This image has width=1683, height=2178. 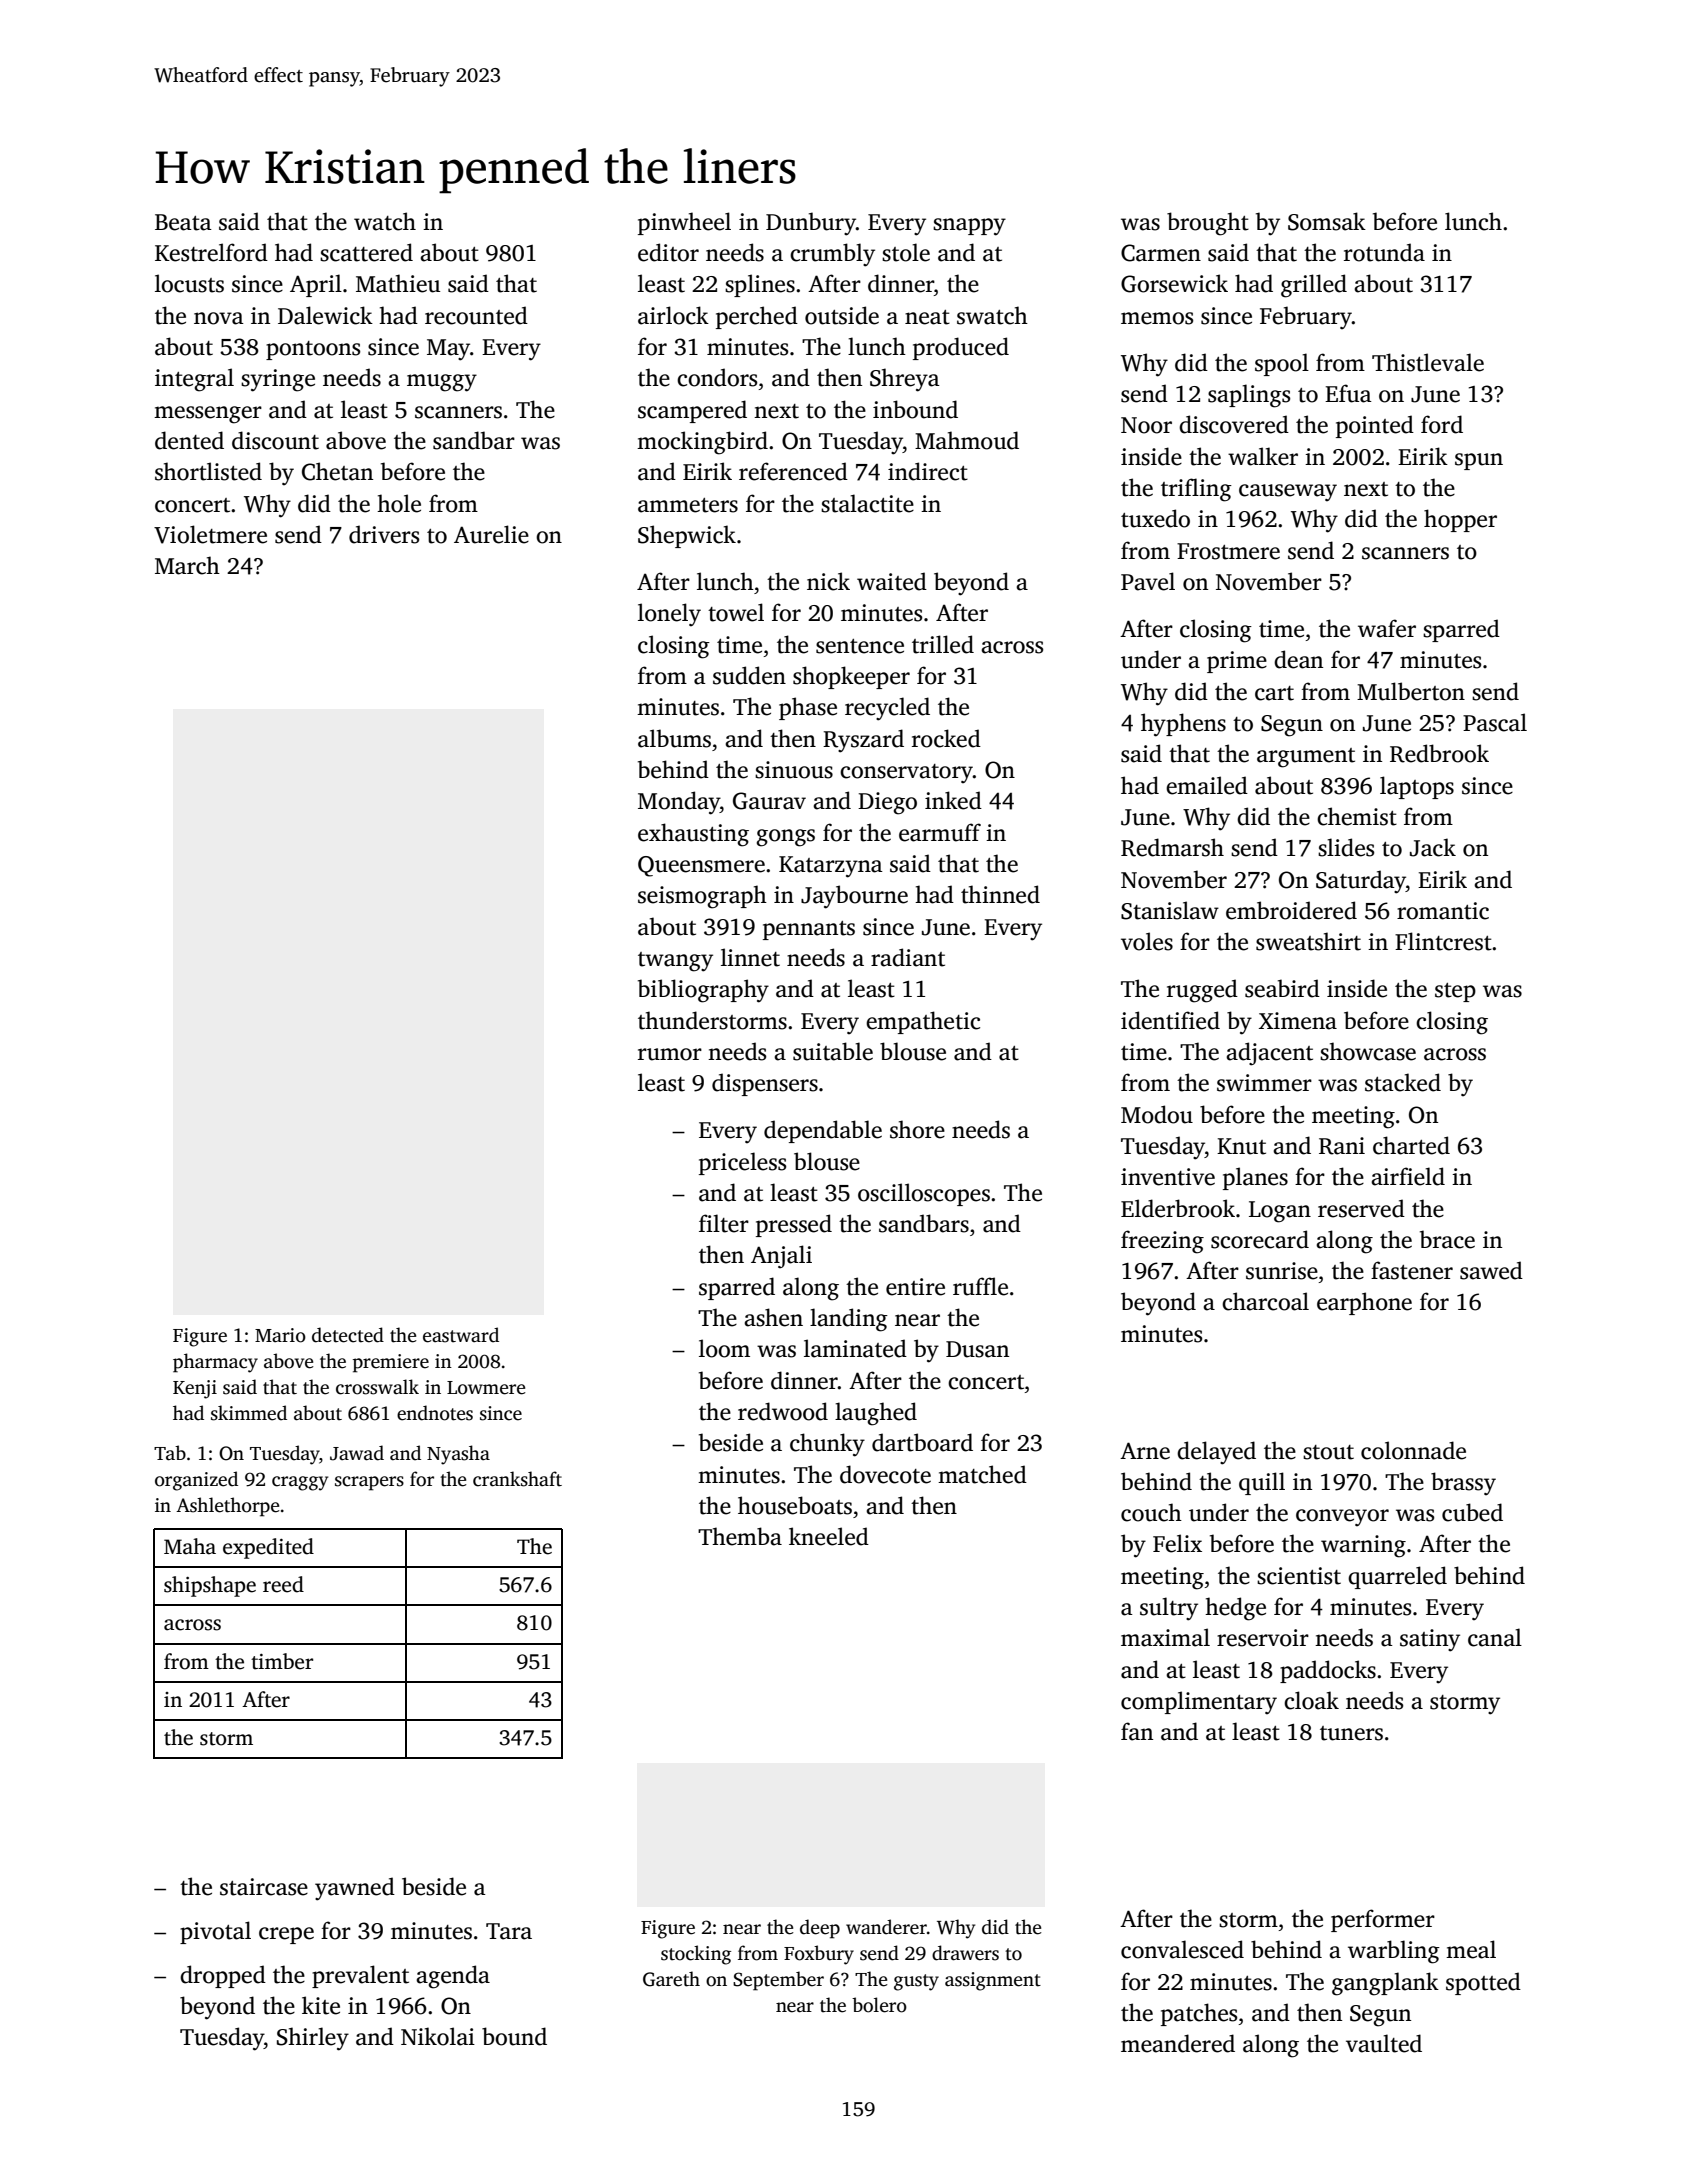 I want to click on Jaybourne, so click(x=854, y=897).
